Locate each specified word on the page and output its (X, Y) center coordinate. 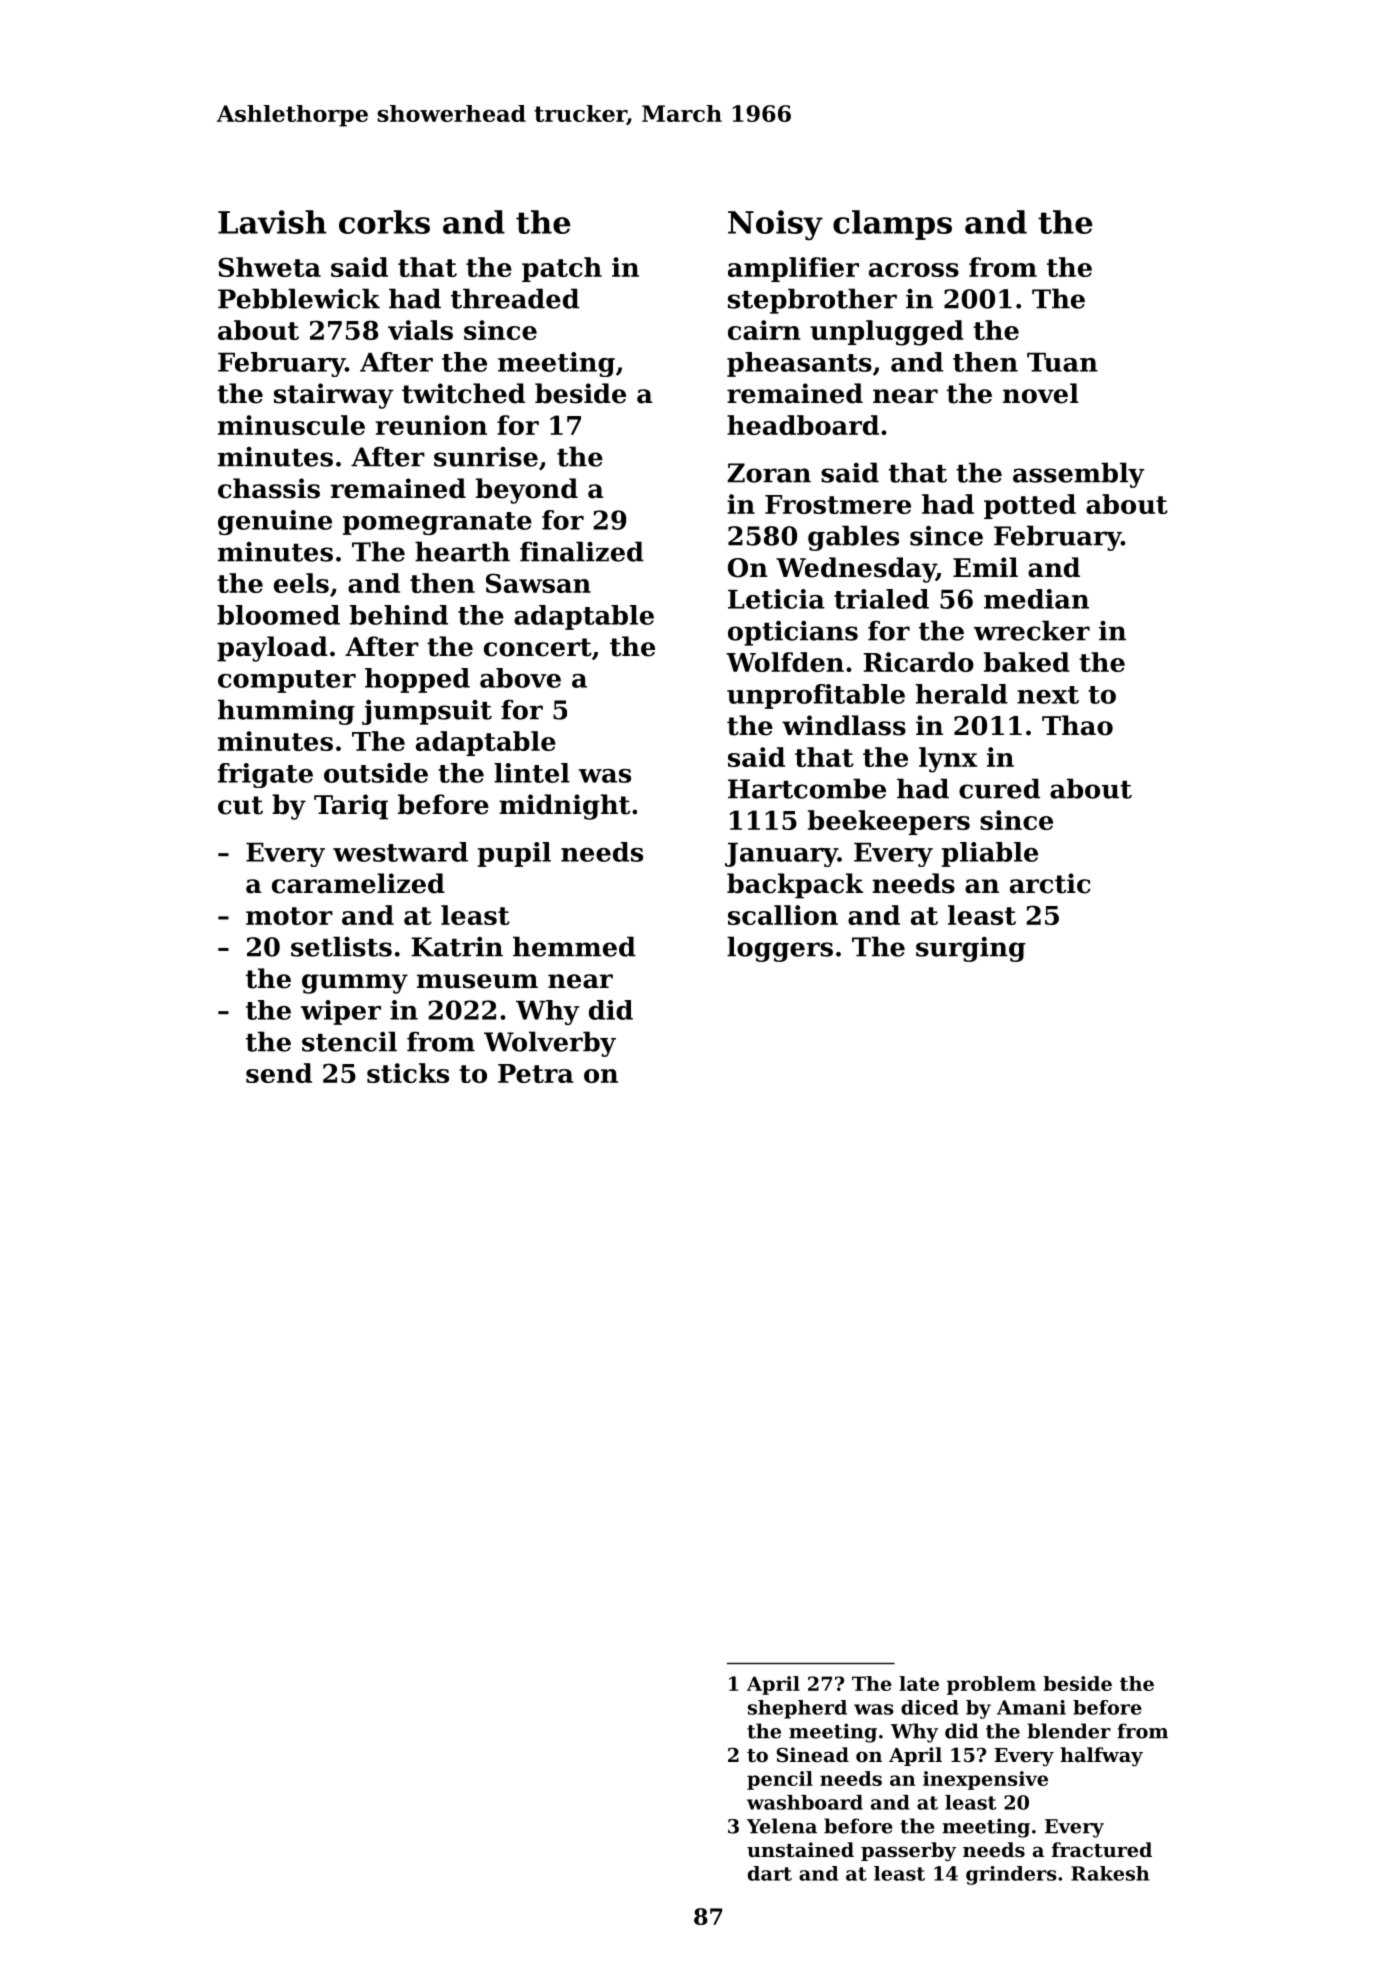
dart (770, 1873)
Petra (535, 1073)
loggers (780, 949)
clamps (892, 225)
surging (971, 949)
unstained (800, 1850)
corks (384, 222)
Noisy (775, 225)
